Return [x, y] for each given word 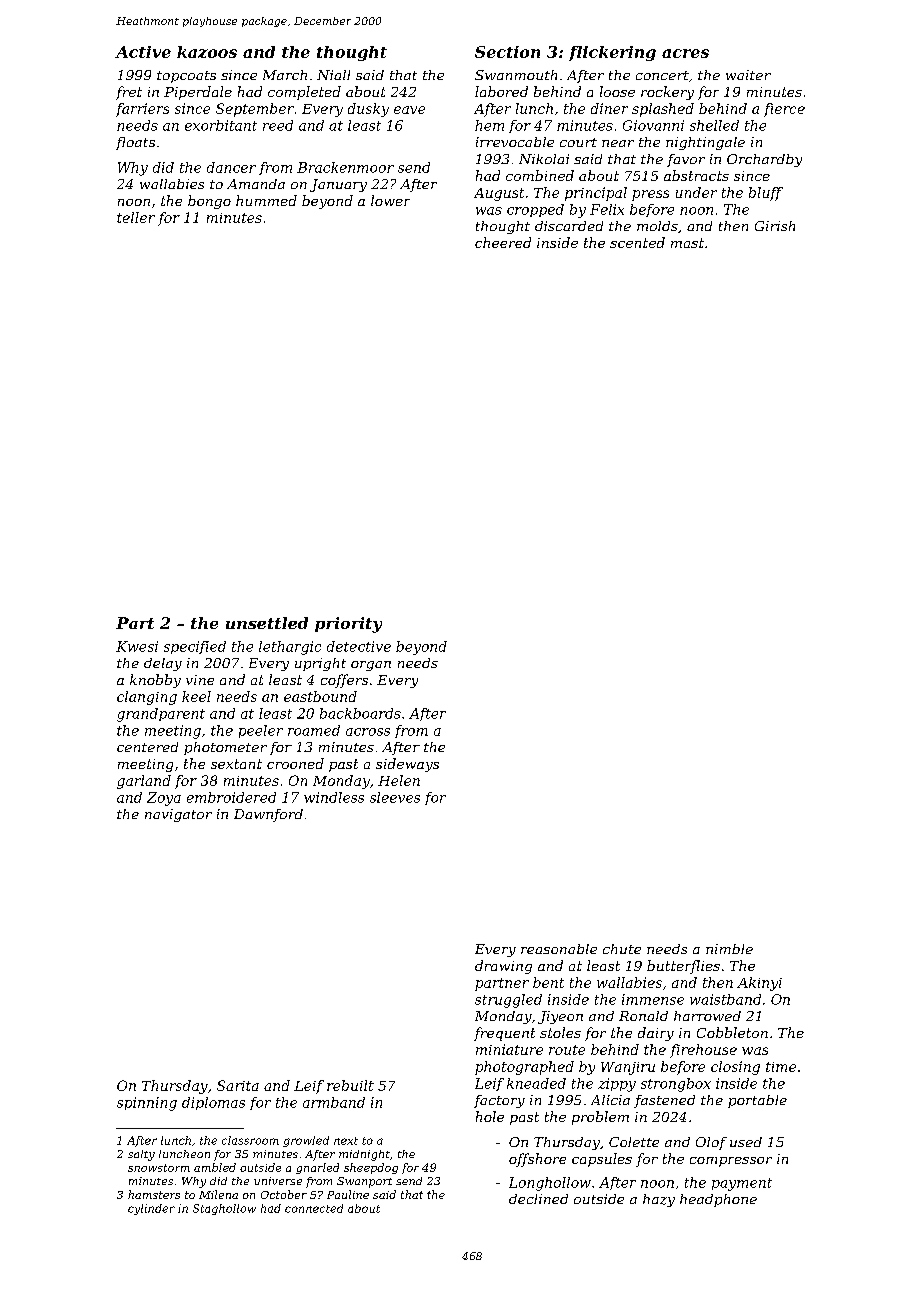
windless [334, 797]
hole [490, 1116]
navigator [178, 815]
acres [685, 53]
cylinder [151, 1209]
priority [348, 625]
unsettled [267, 623]
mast [687, 243]
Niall [333, 75]
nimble [729, 949]
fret [129, 93]
